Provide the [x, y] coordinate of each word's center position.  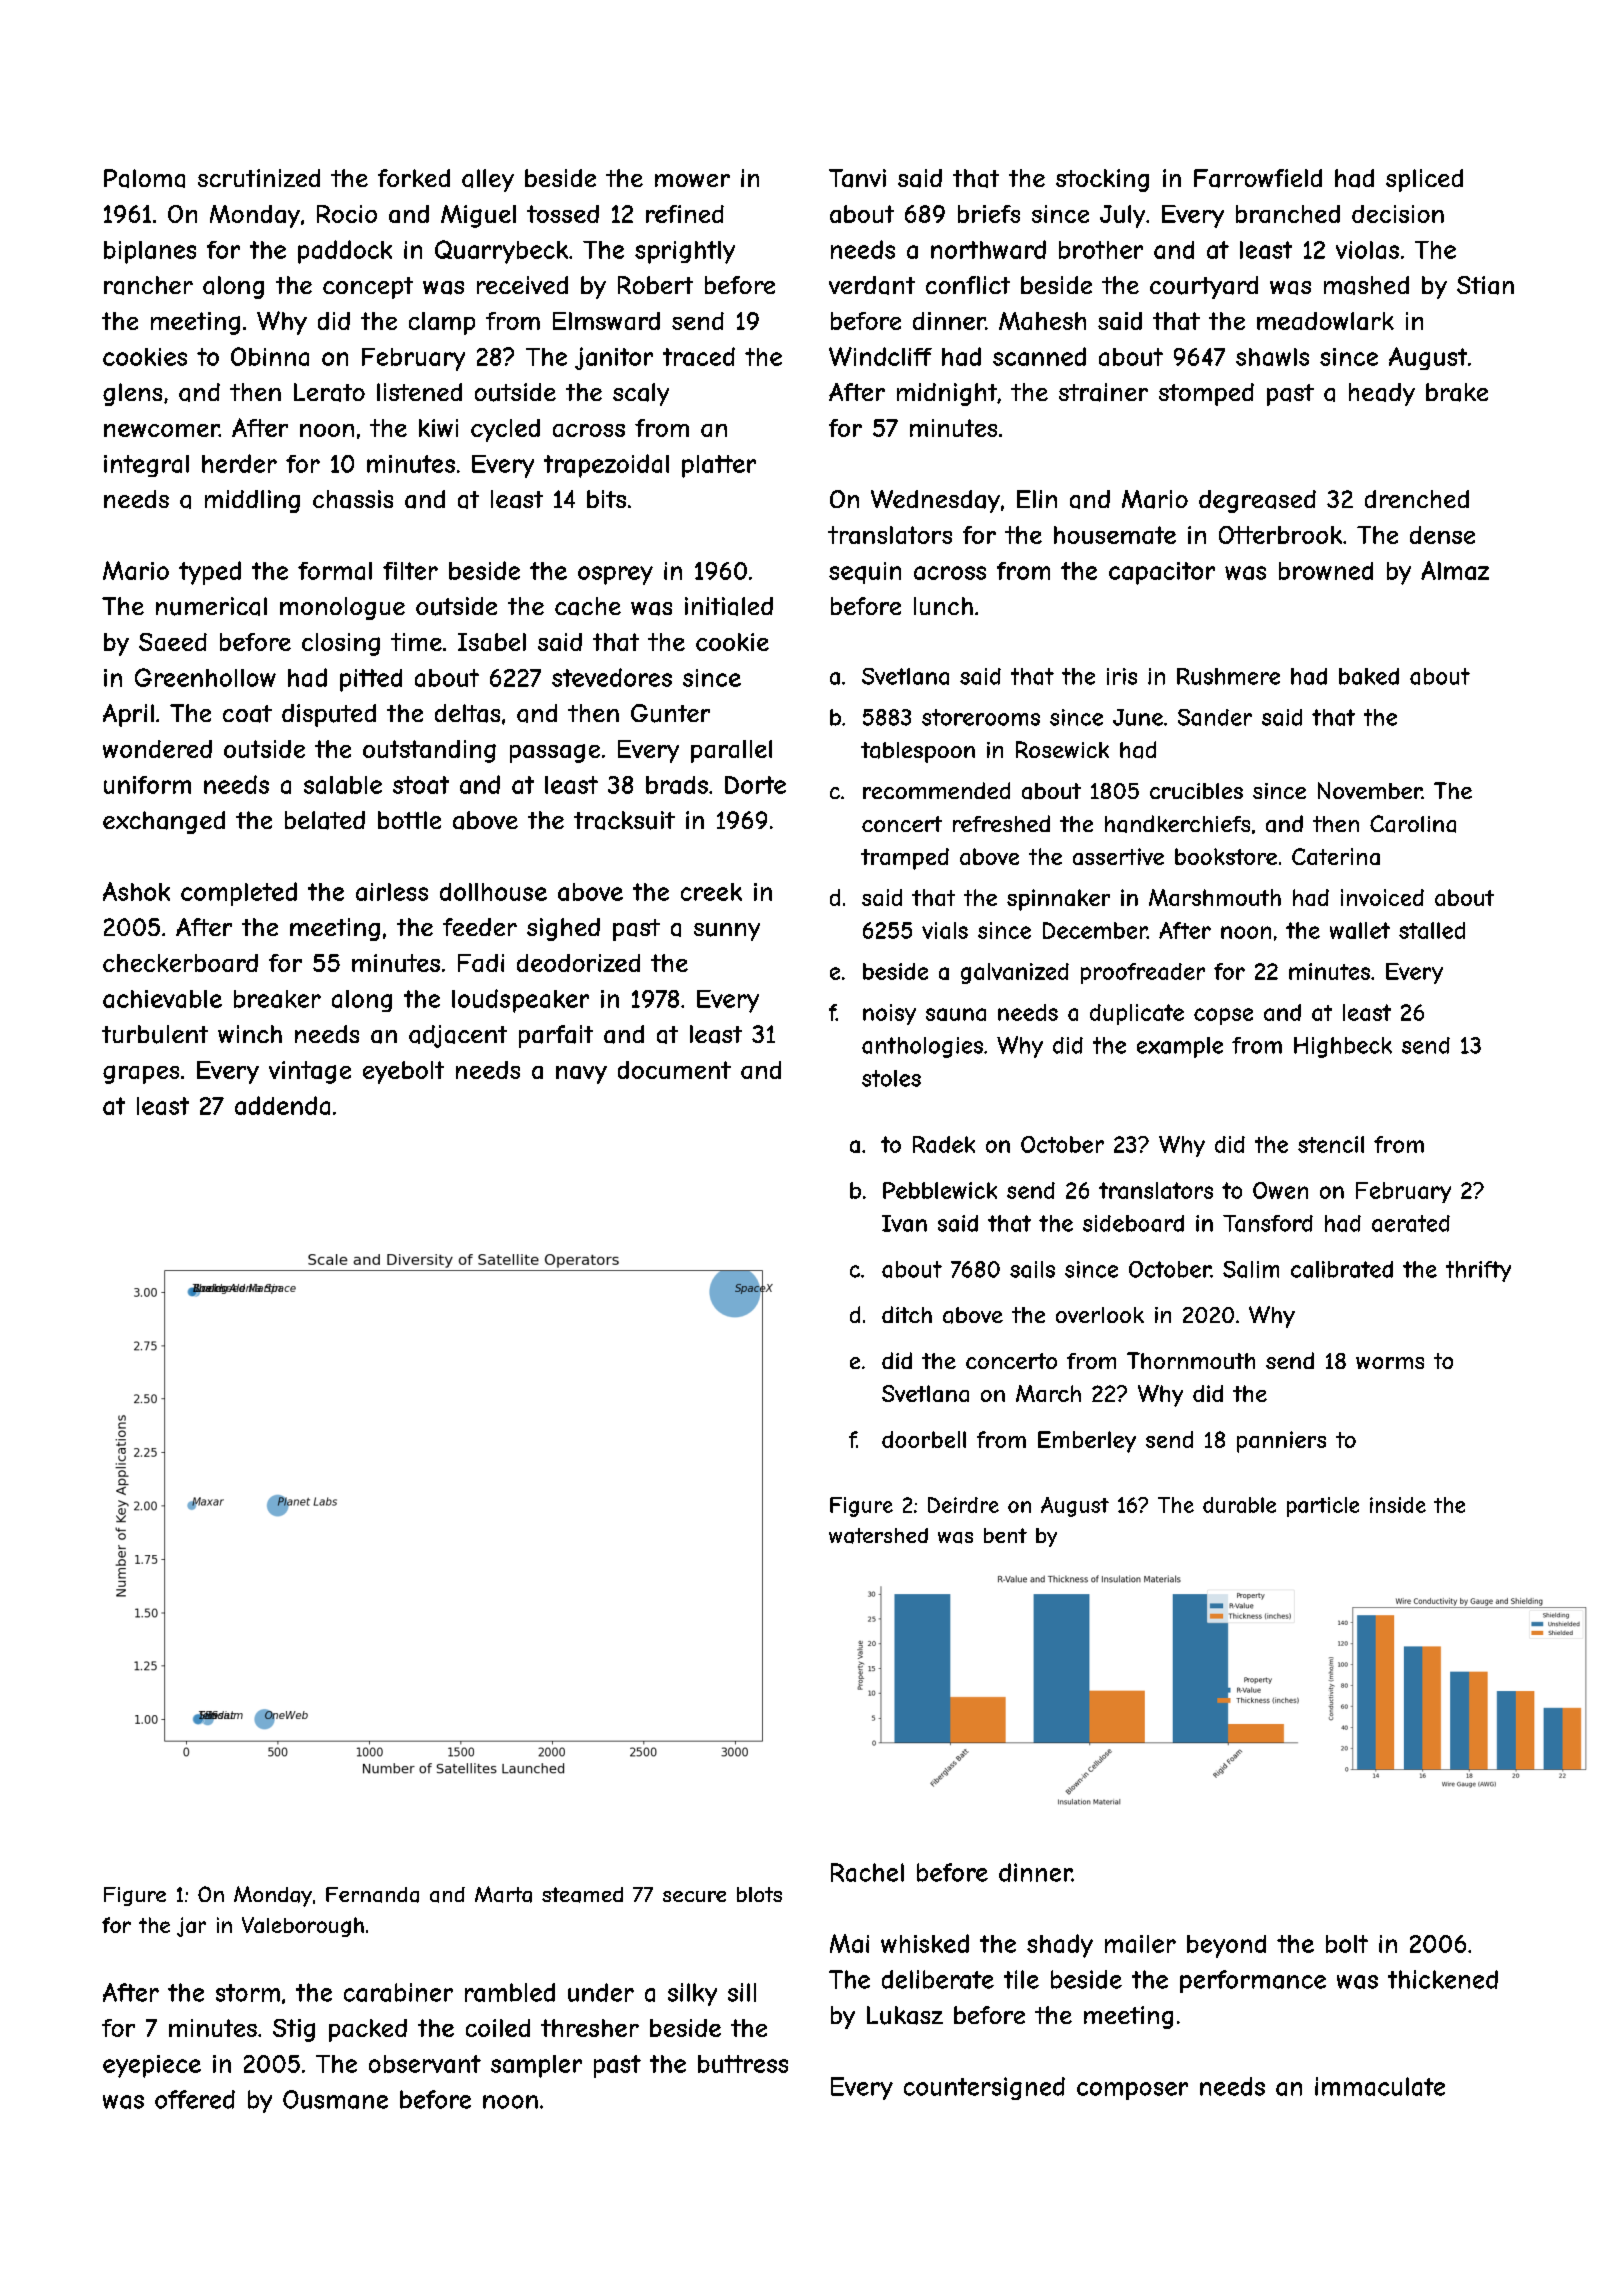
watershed [878, 1536]
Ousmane [335, 2099]
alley [488, 180]
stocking [1102, 180]
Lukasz [905, 2015]
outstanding [429, 751]
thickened [1443, 1979]
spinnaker [1058, 900]
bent [1005, 1535]
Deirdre [963, 1505]
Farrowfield [1258, 178]
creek [711, 892]
